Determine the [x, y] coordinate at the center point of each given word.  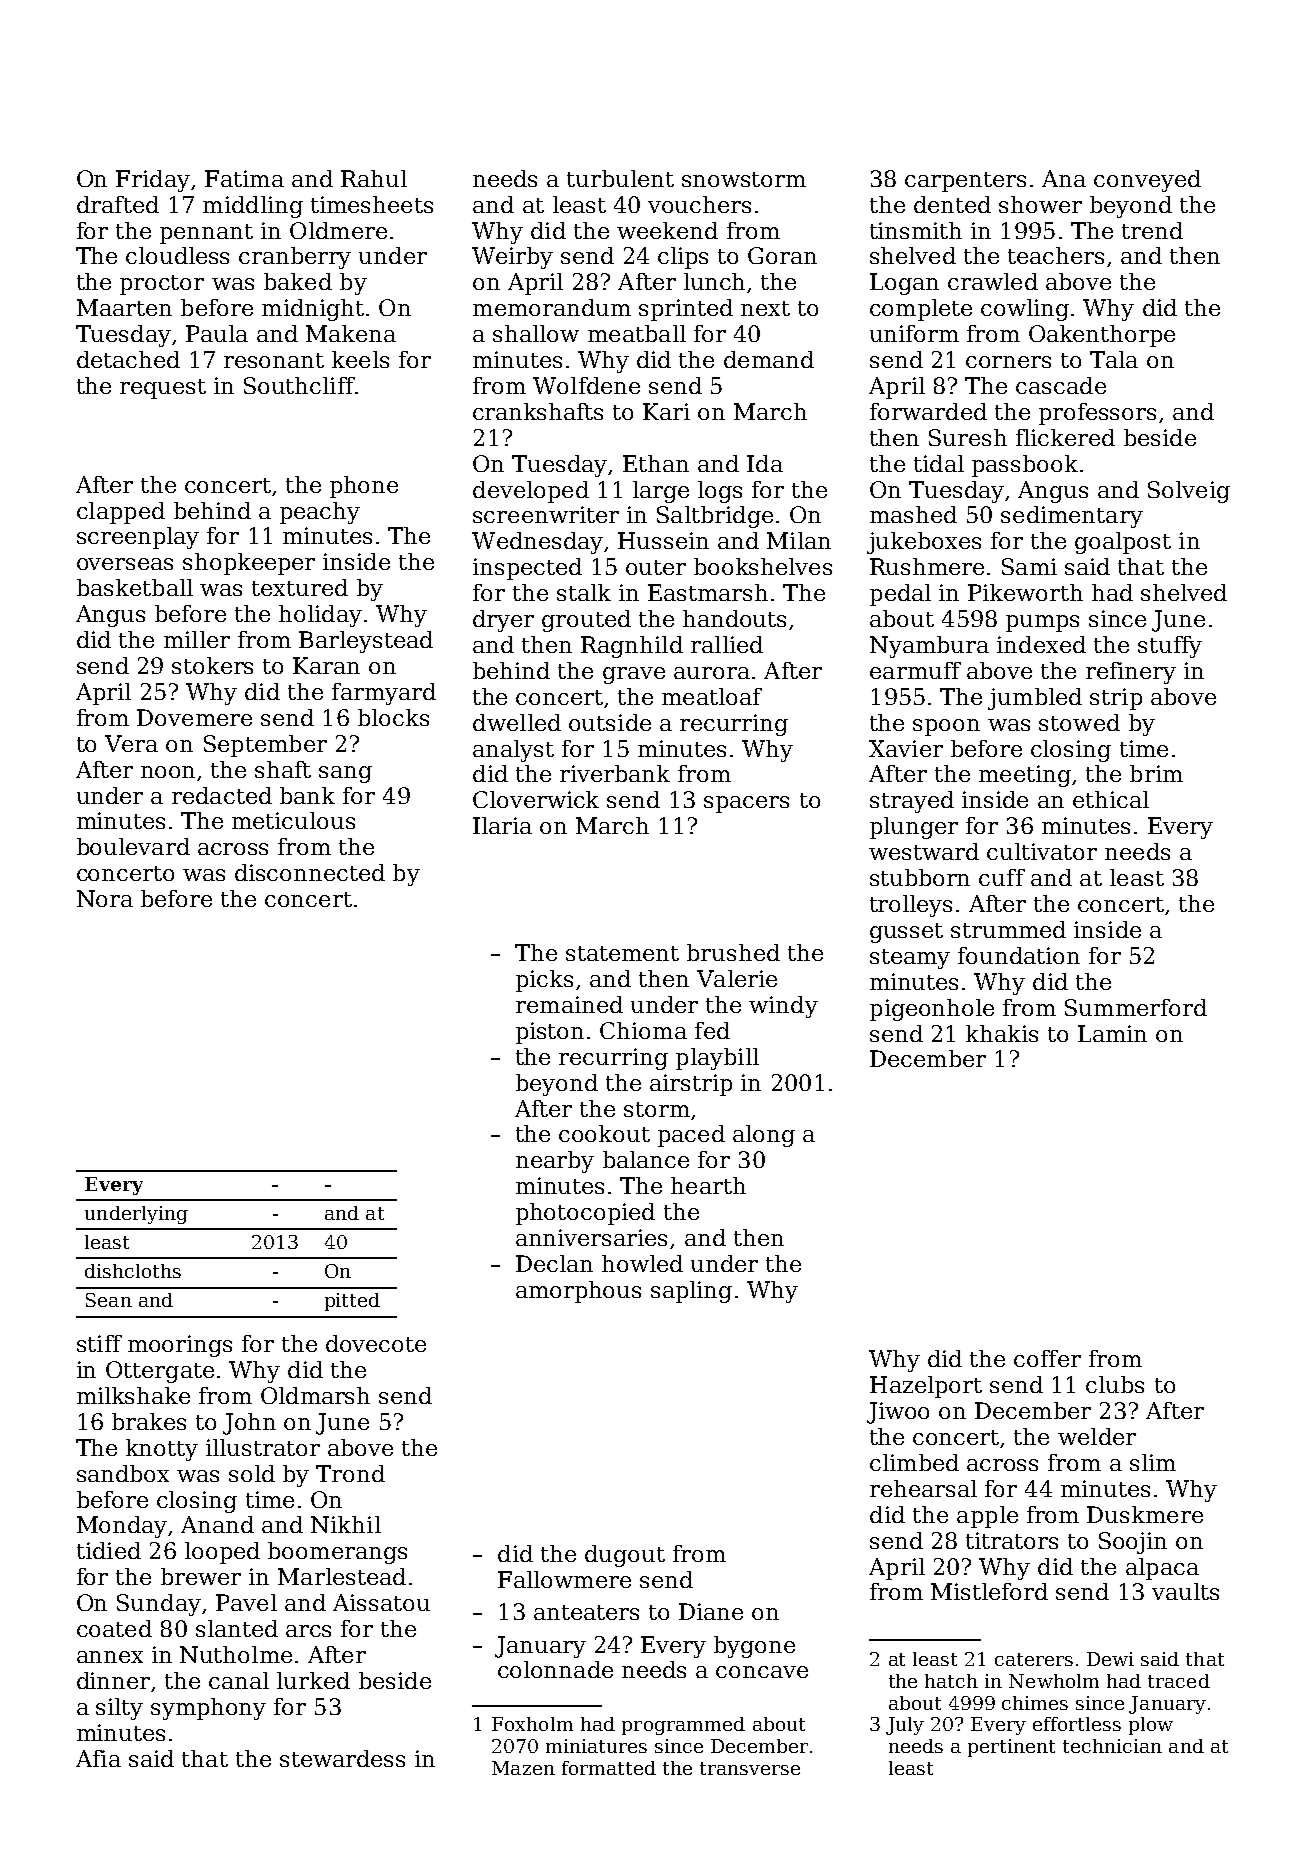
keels [360, 359]
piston [550, 1033]
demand [769, 359]
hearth [708, 1185]
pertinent [1011, 1748]
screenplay [138, 538]
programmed [683, 1726]
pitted [352, 1302]
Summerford [1136, 1007]
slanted [237, 1628]
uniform [914, 333]
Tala [1114, 359]
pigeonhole [932, 1010]
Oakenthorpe [1102, 336]
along [764, 1136]
